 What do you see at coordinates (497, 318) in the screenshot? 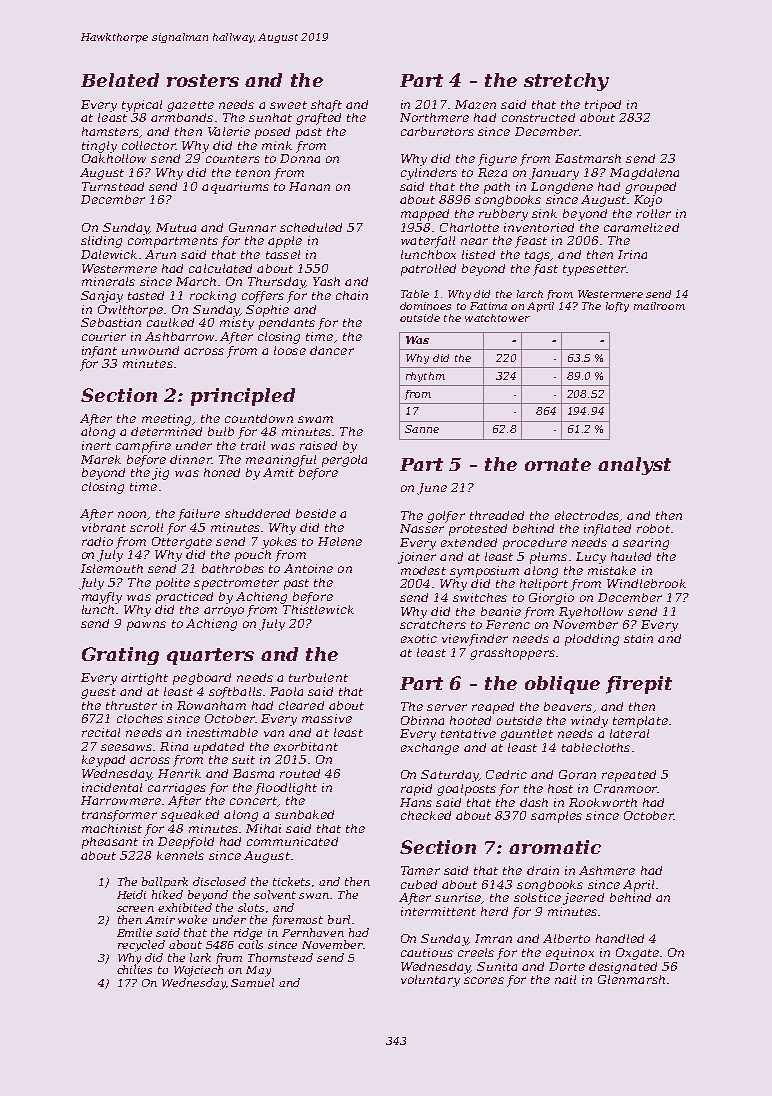
I see `watchtower` at bounding box center [497, 318].
